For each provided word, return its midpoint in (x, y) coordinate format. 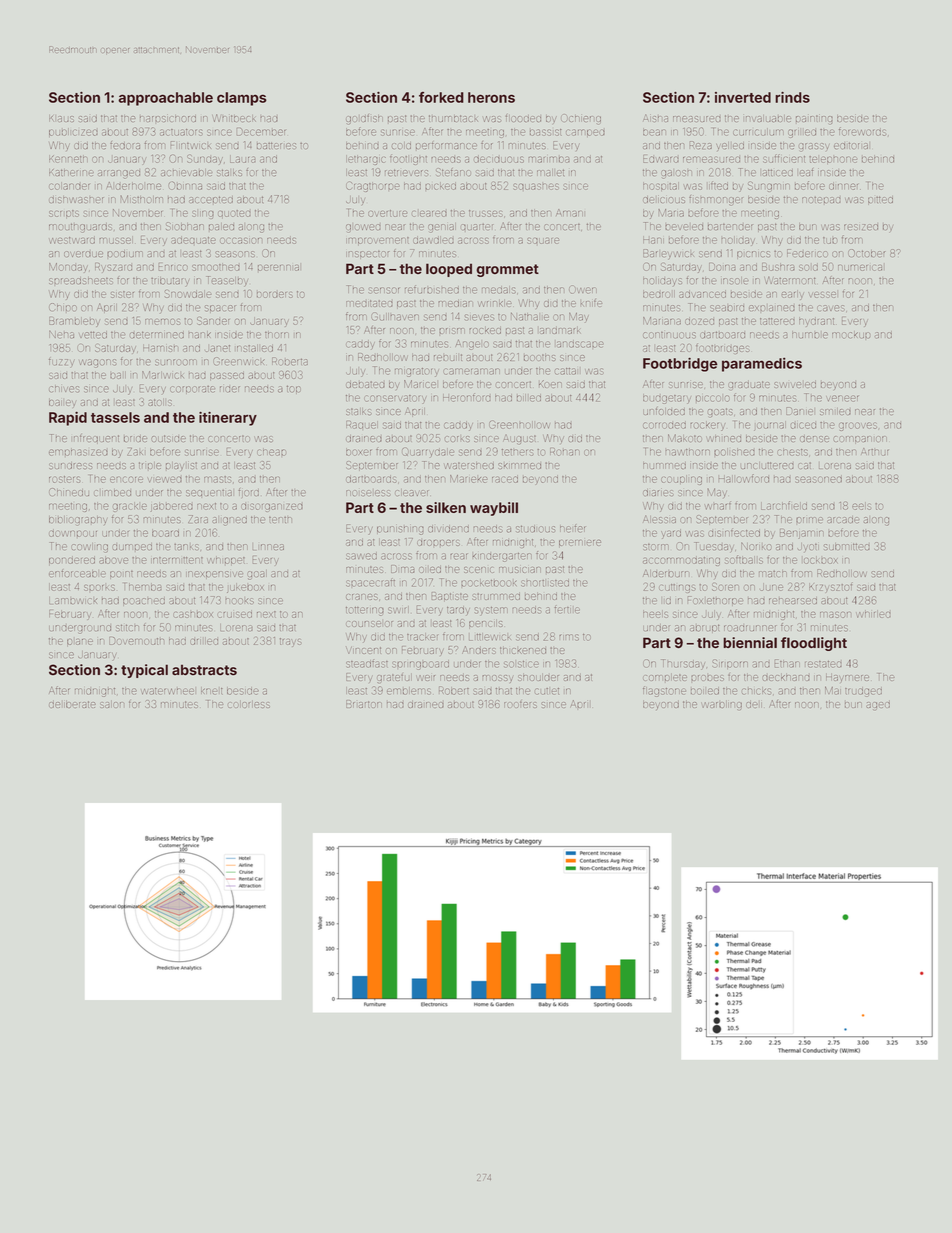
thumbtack (453, 118)
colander (69, 186)
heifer (572, 529)
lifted (718, 185)
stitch (127, 627)
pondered (72, 560)
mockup (851, 335)
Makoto (685, 438)
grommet (507, 270)
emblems (409, 691)
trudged (863, 692)
